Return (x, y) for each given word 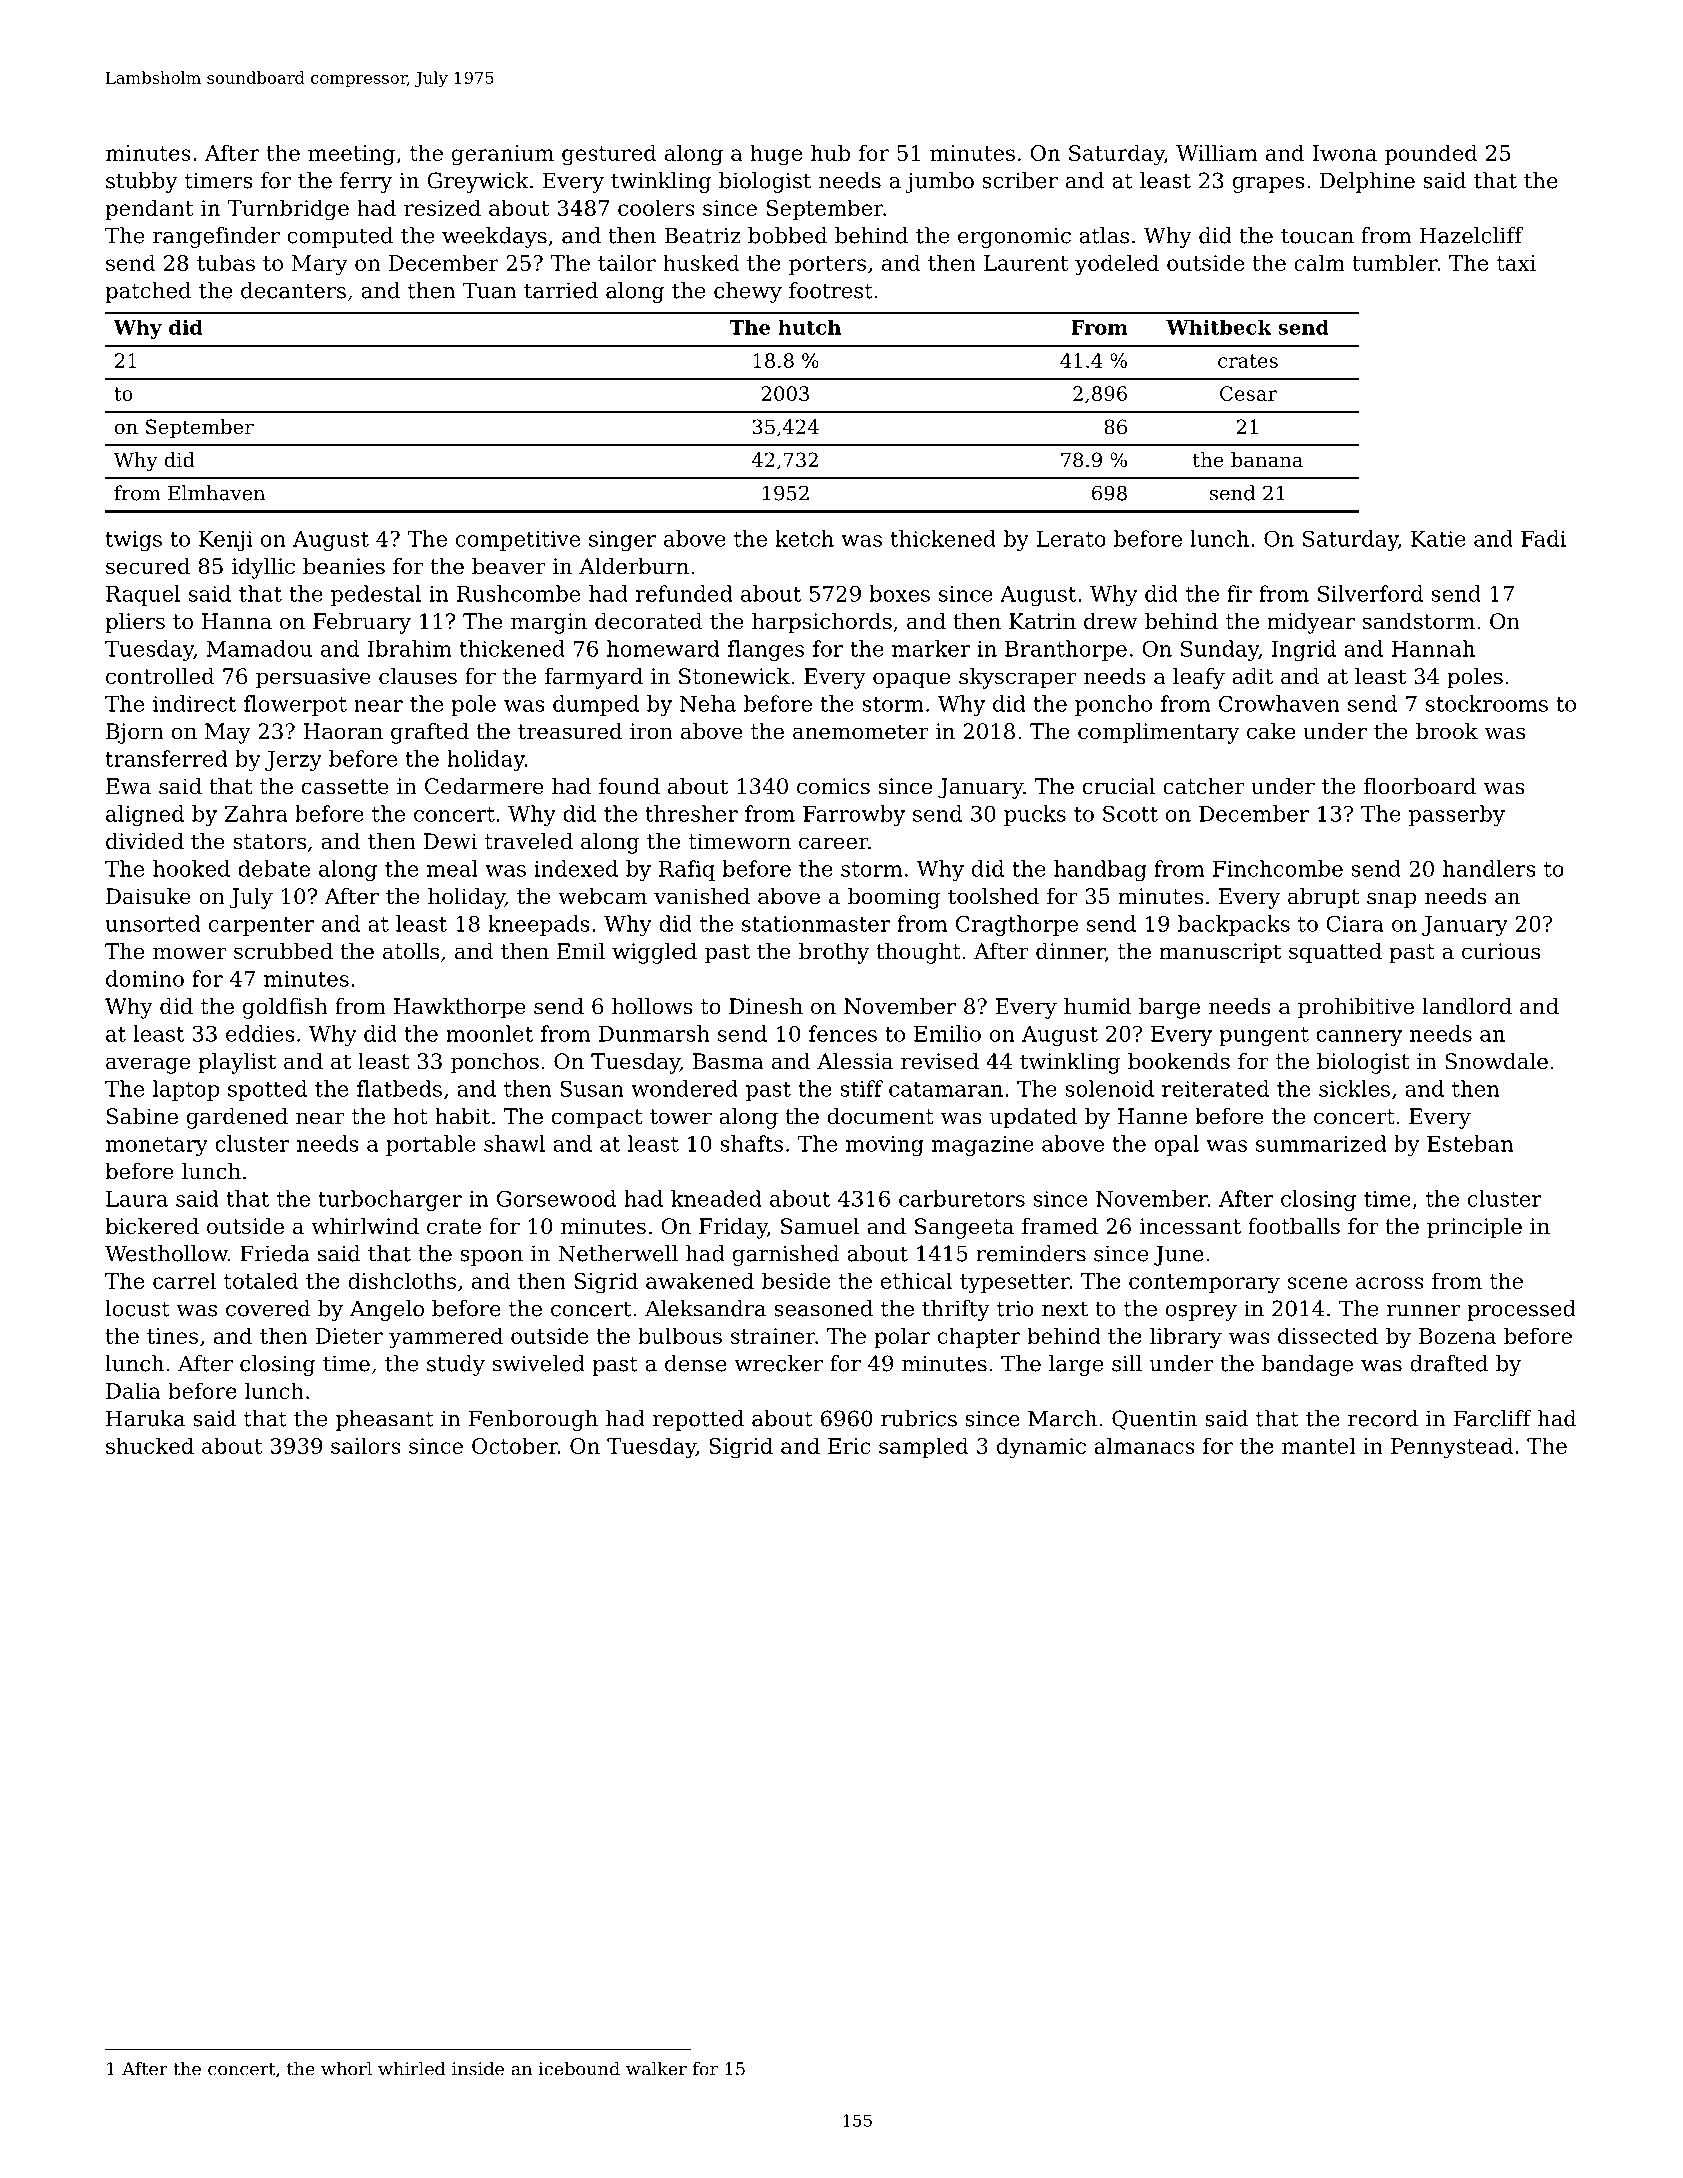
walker (656, 2069)
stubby (142, 182)
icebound (579, 2069)
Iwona (1344, 153)
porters (827, 265)
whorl (346, 2069)
